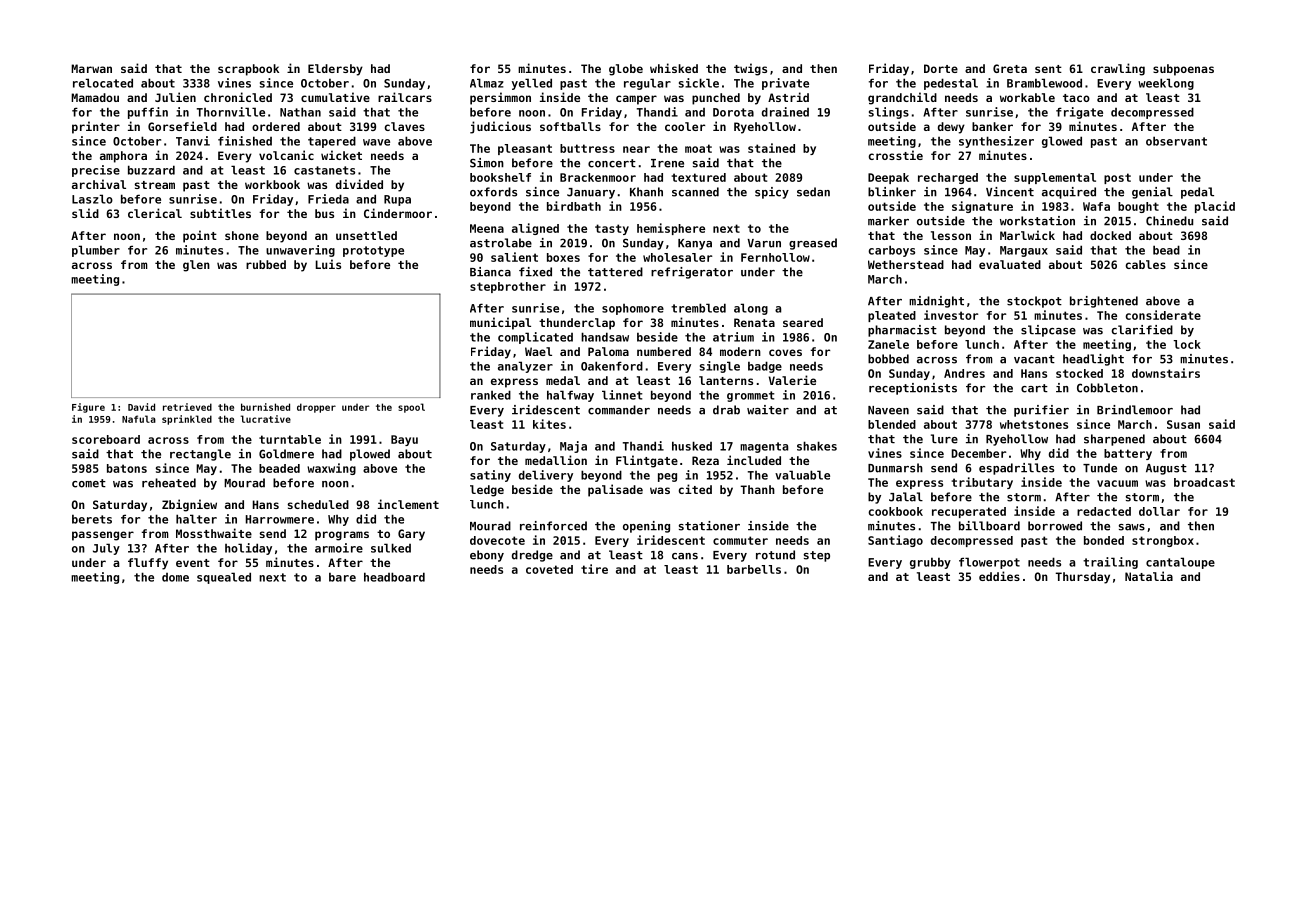 The height and width of the screenshot is (924, 1308). I want to click on aligned, so click(535, 229).
